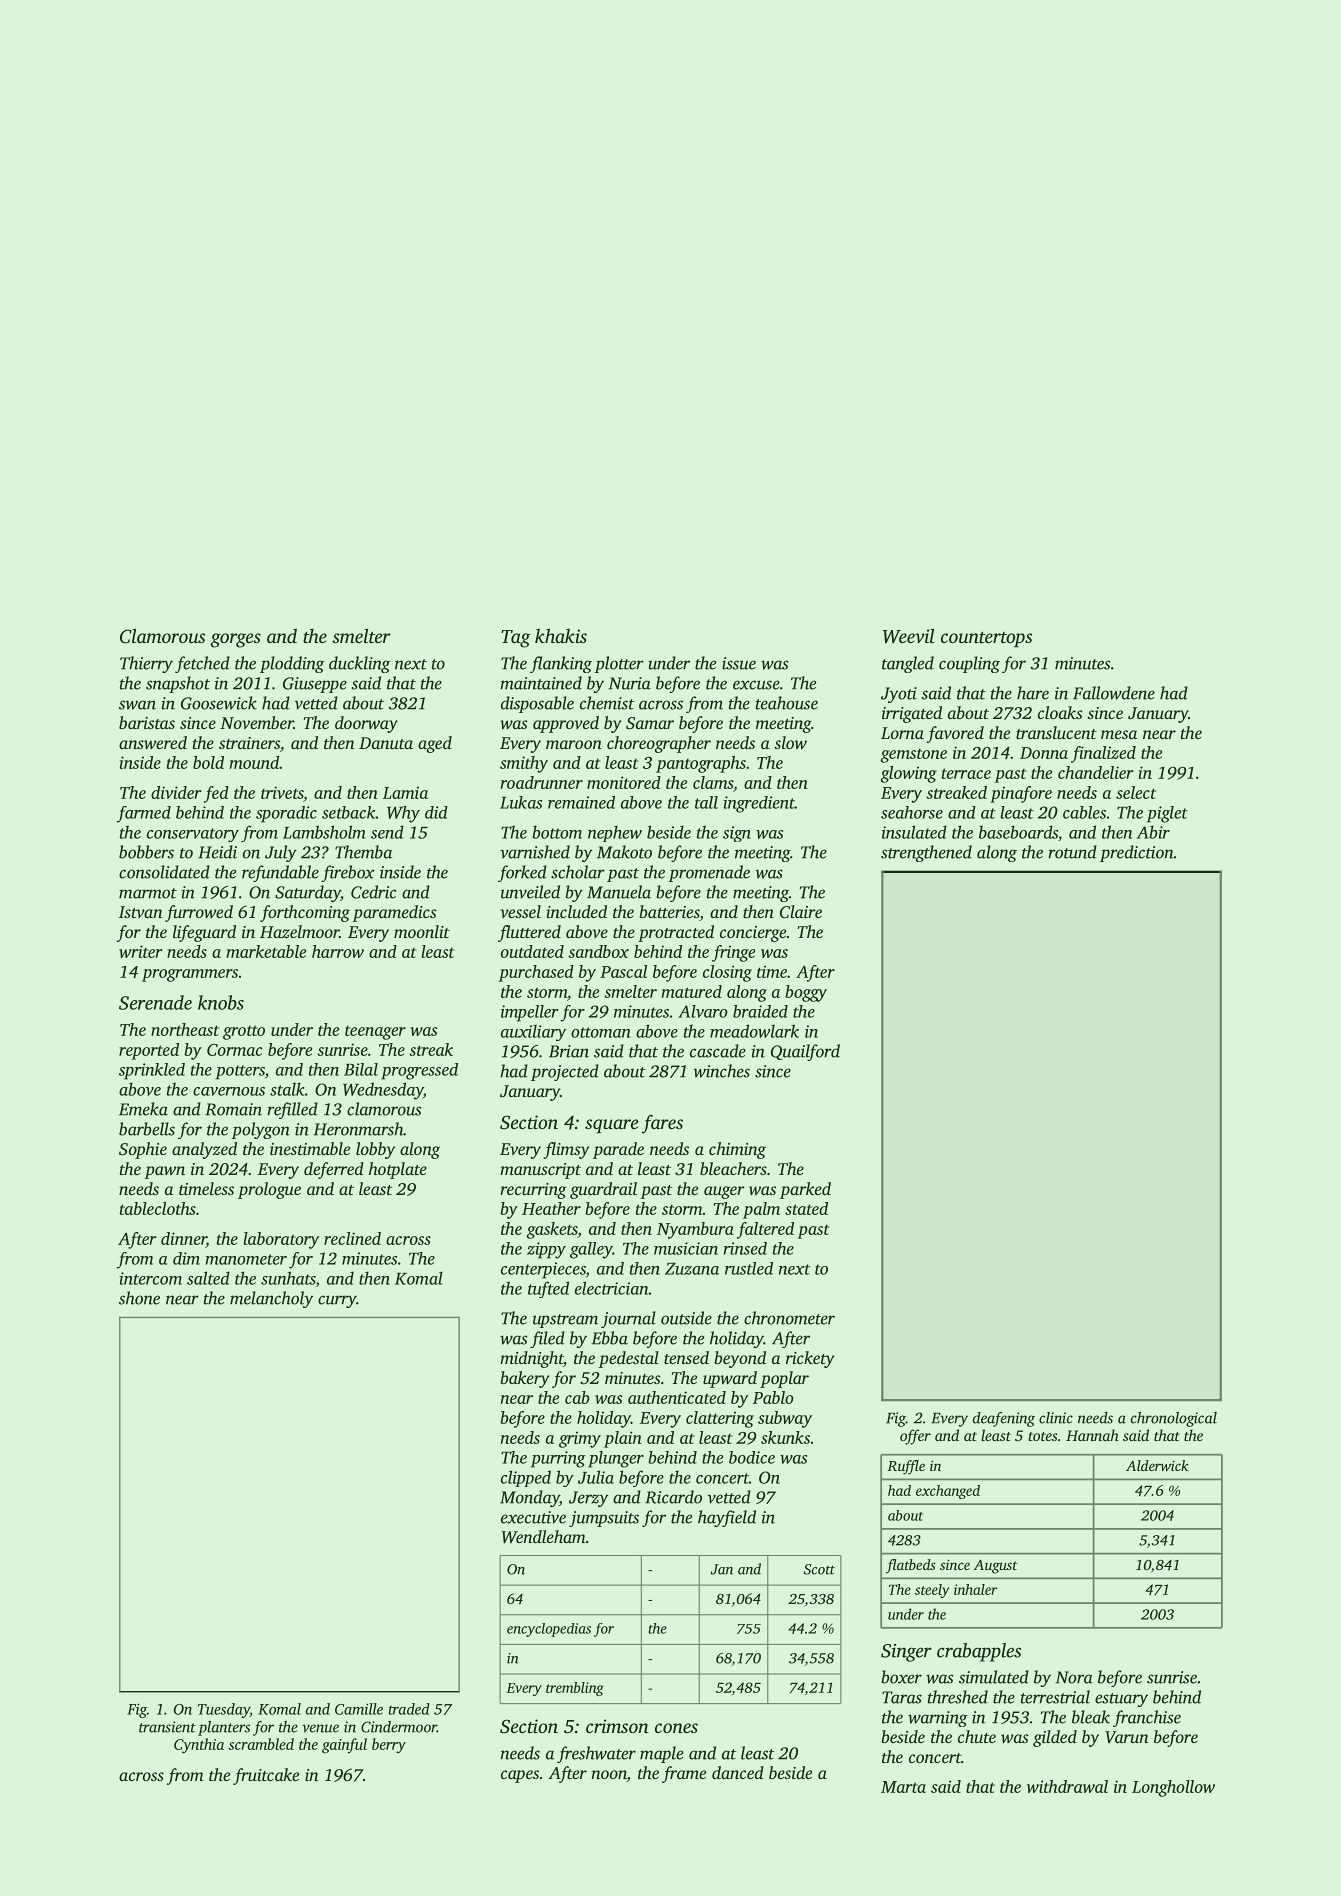  Describe the element at coordinates (271, 1299) in the screenshot. I see `melancholy` at that location.
